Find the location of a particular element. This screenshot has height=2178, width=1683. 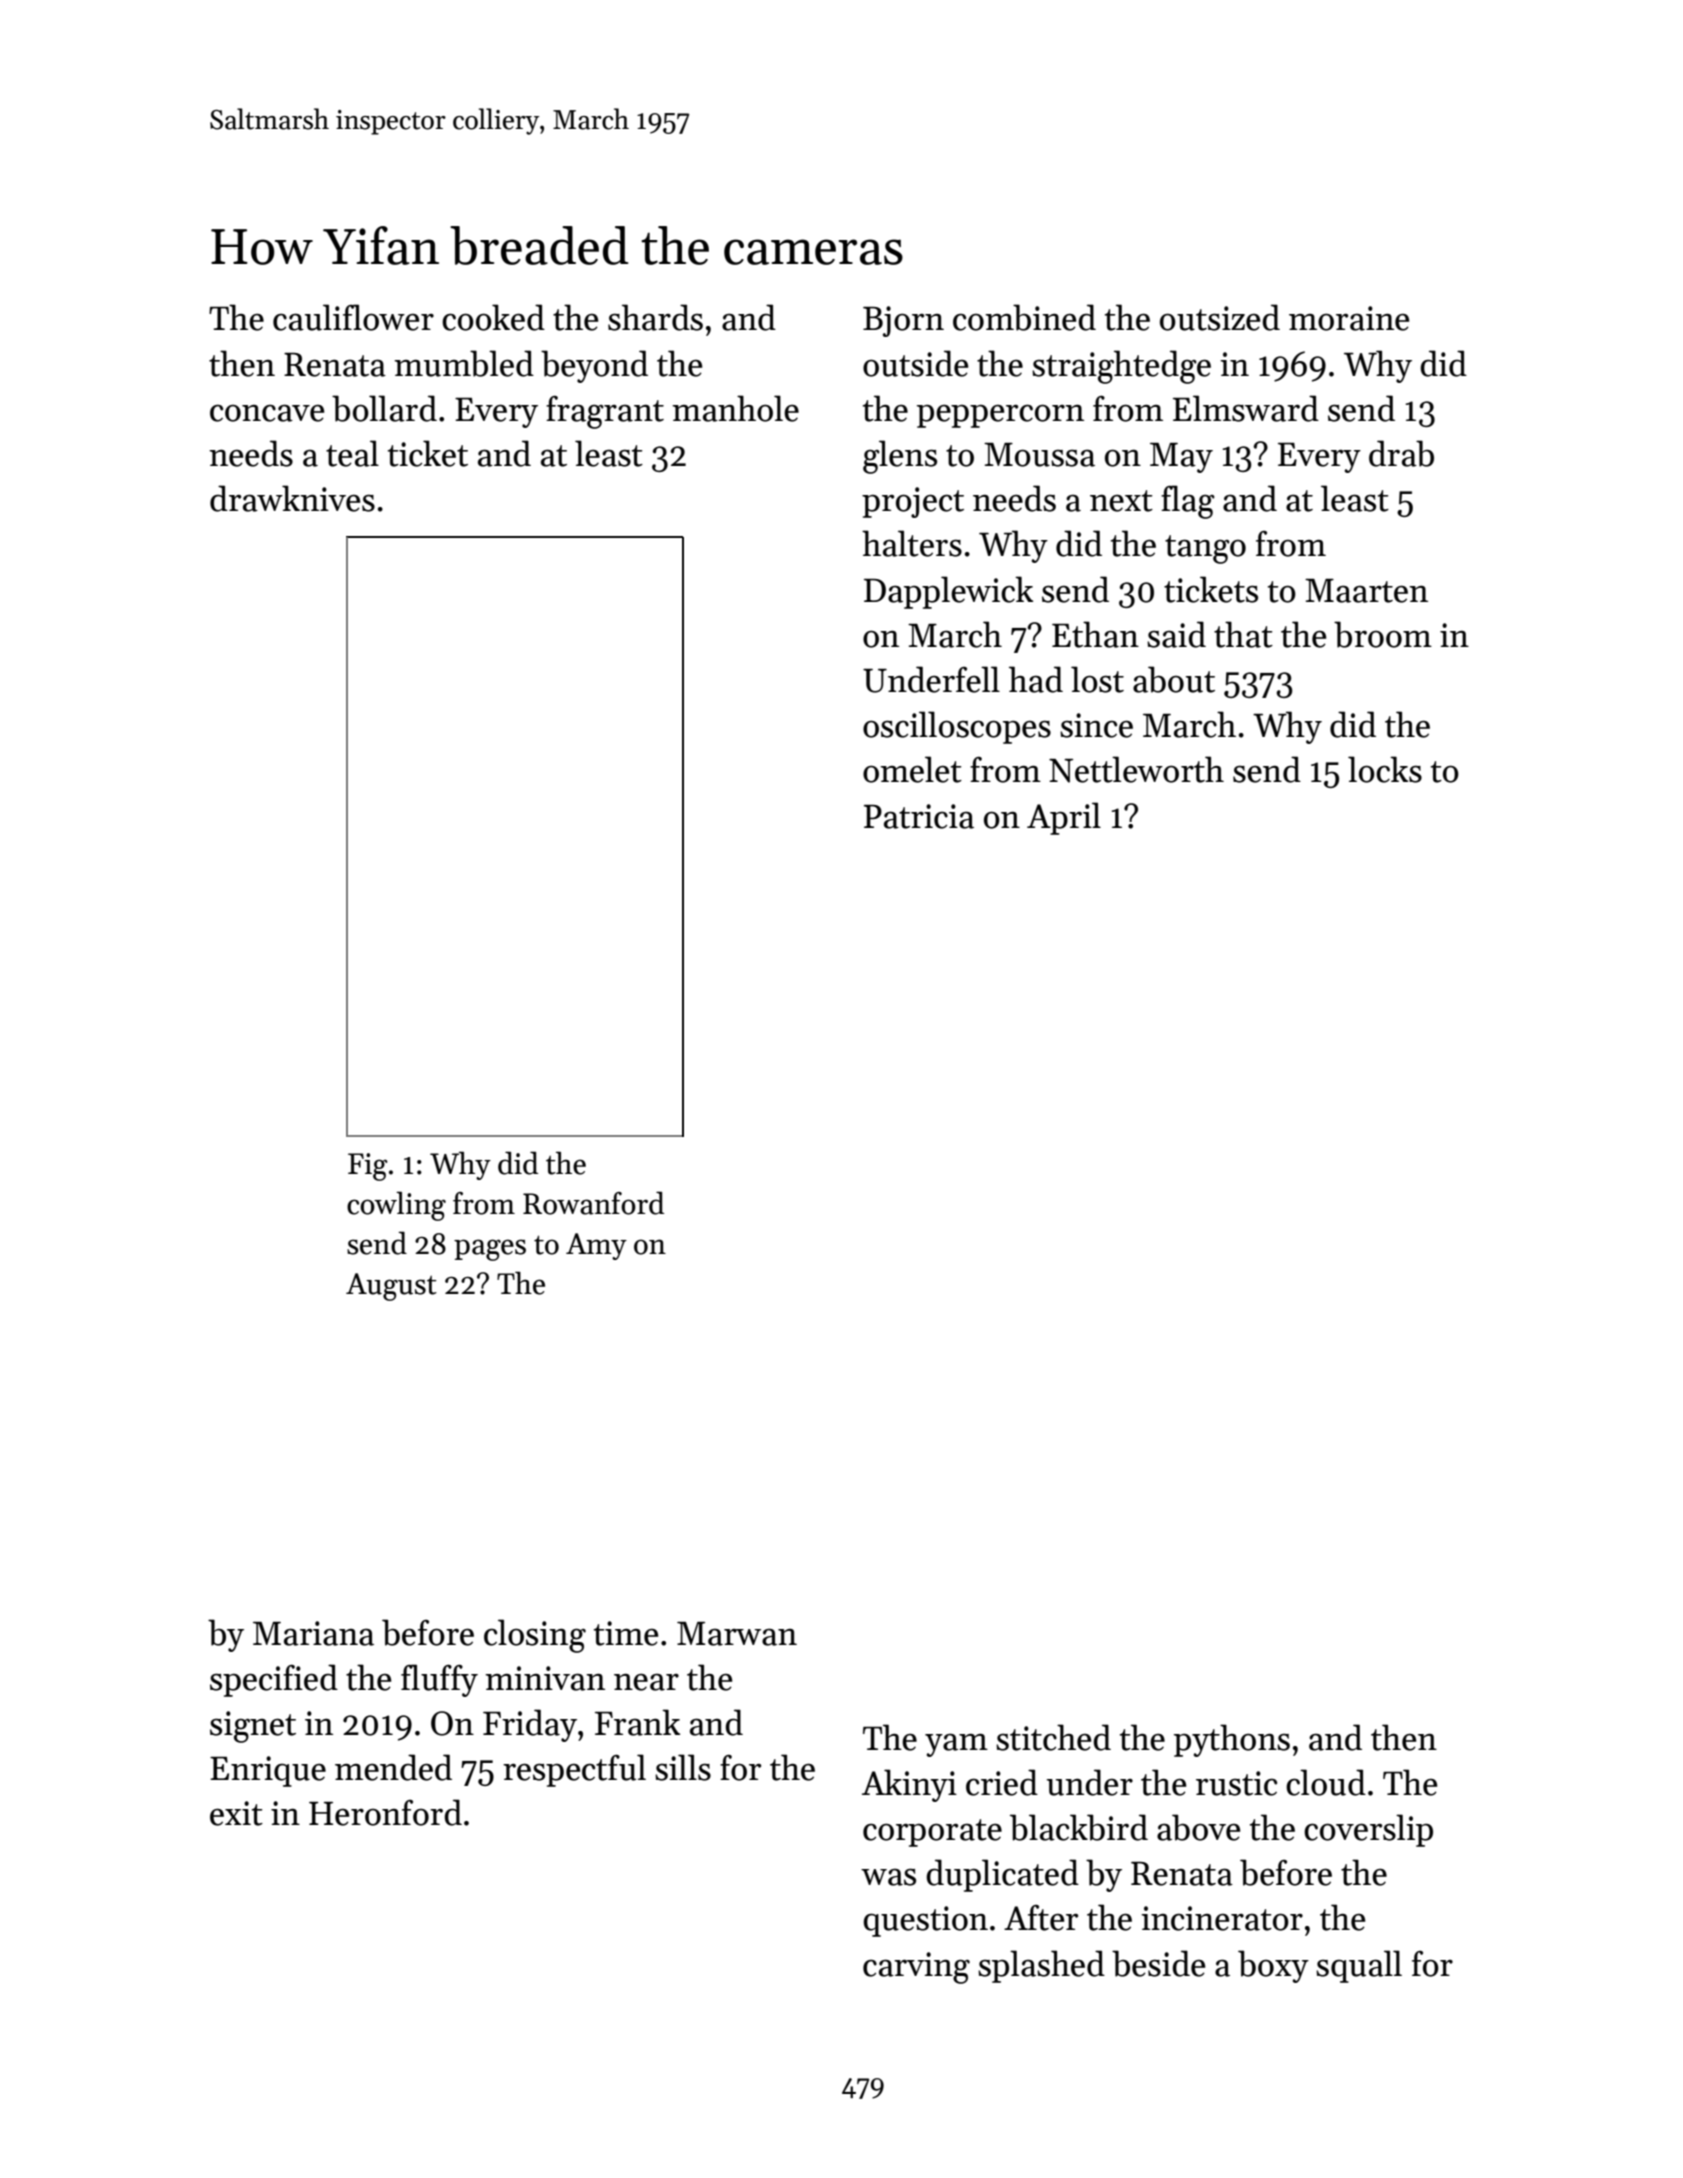

beside is located at coordinates (1158, 1963).
